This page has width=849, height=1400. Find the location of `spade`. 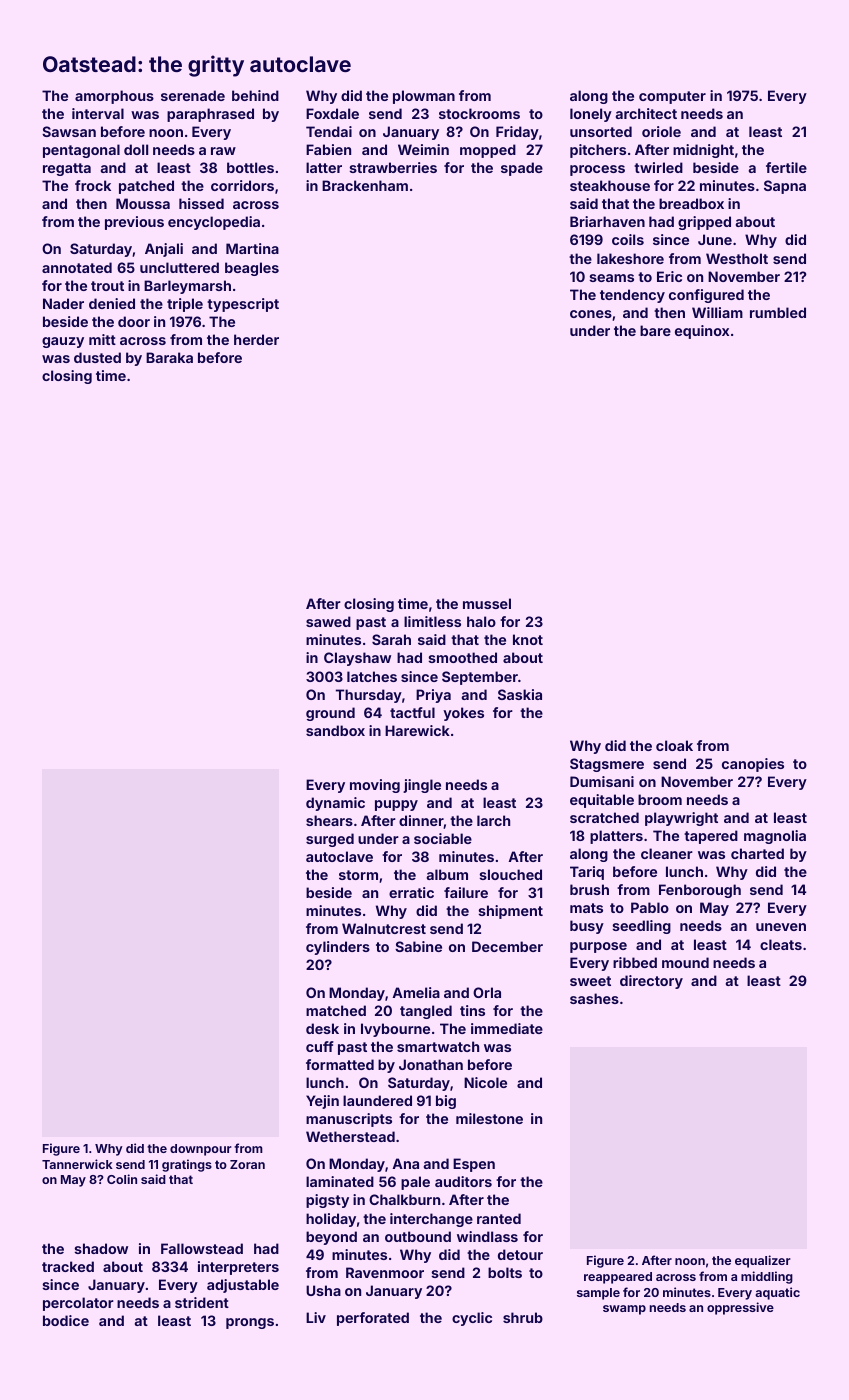

spade is located at coordinates (522, 169).
